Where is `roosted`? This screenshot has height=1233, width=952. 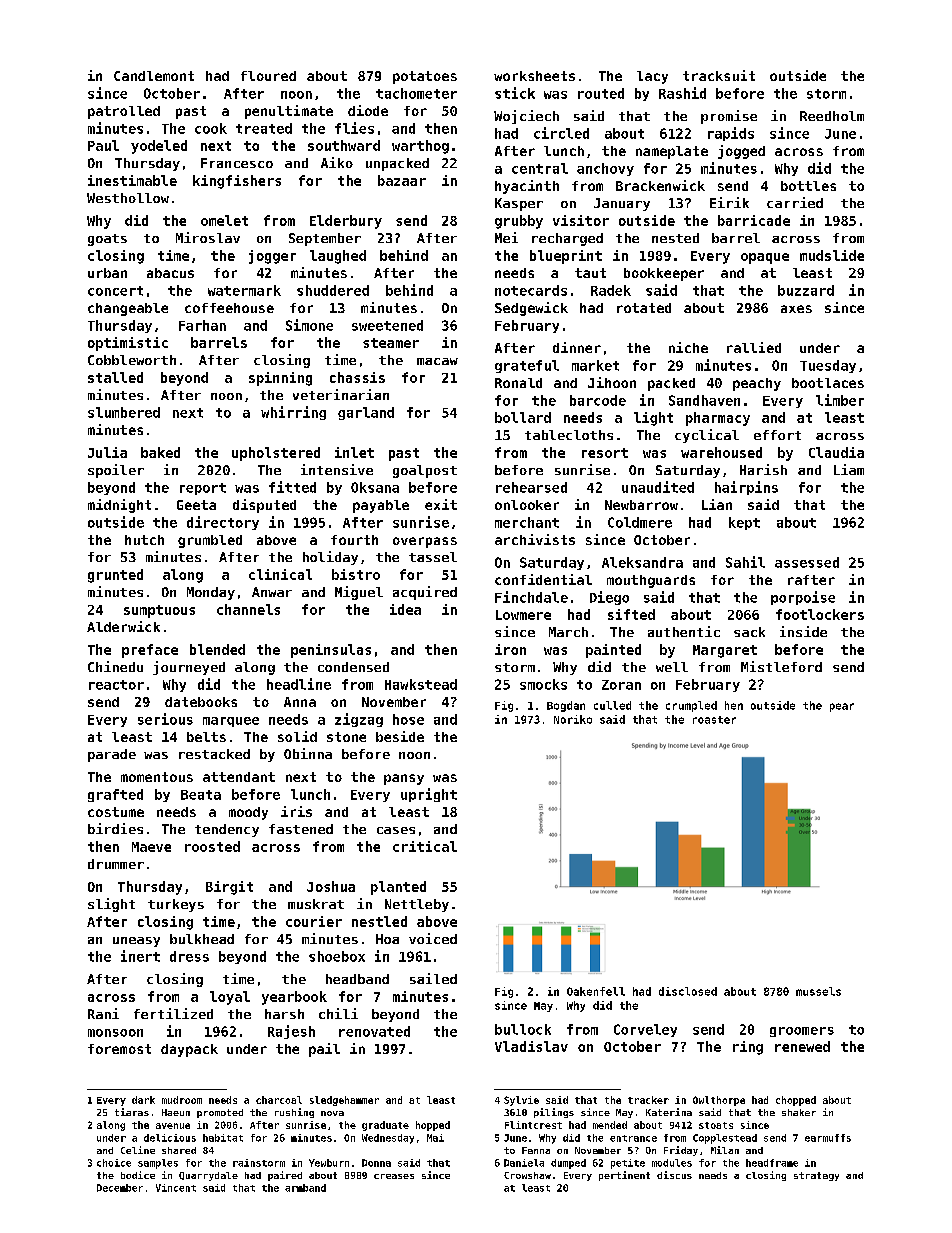 roosted is located at coordinates (212, 846).
